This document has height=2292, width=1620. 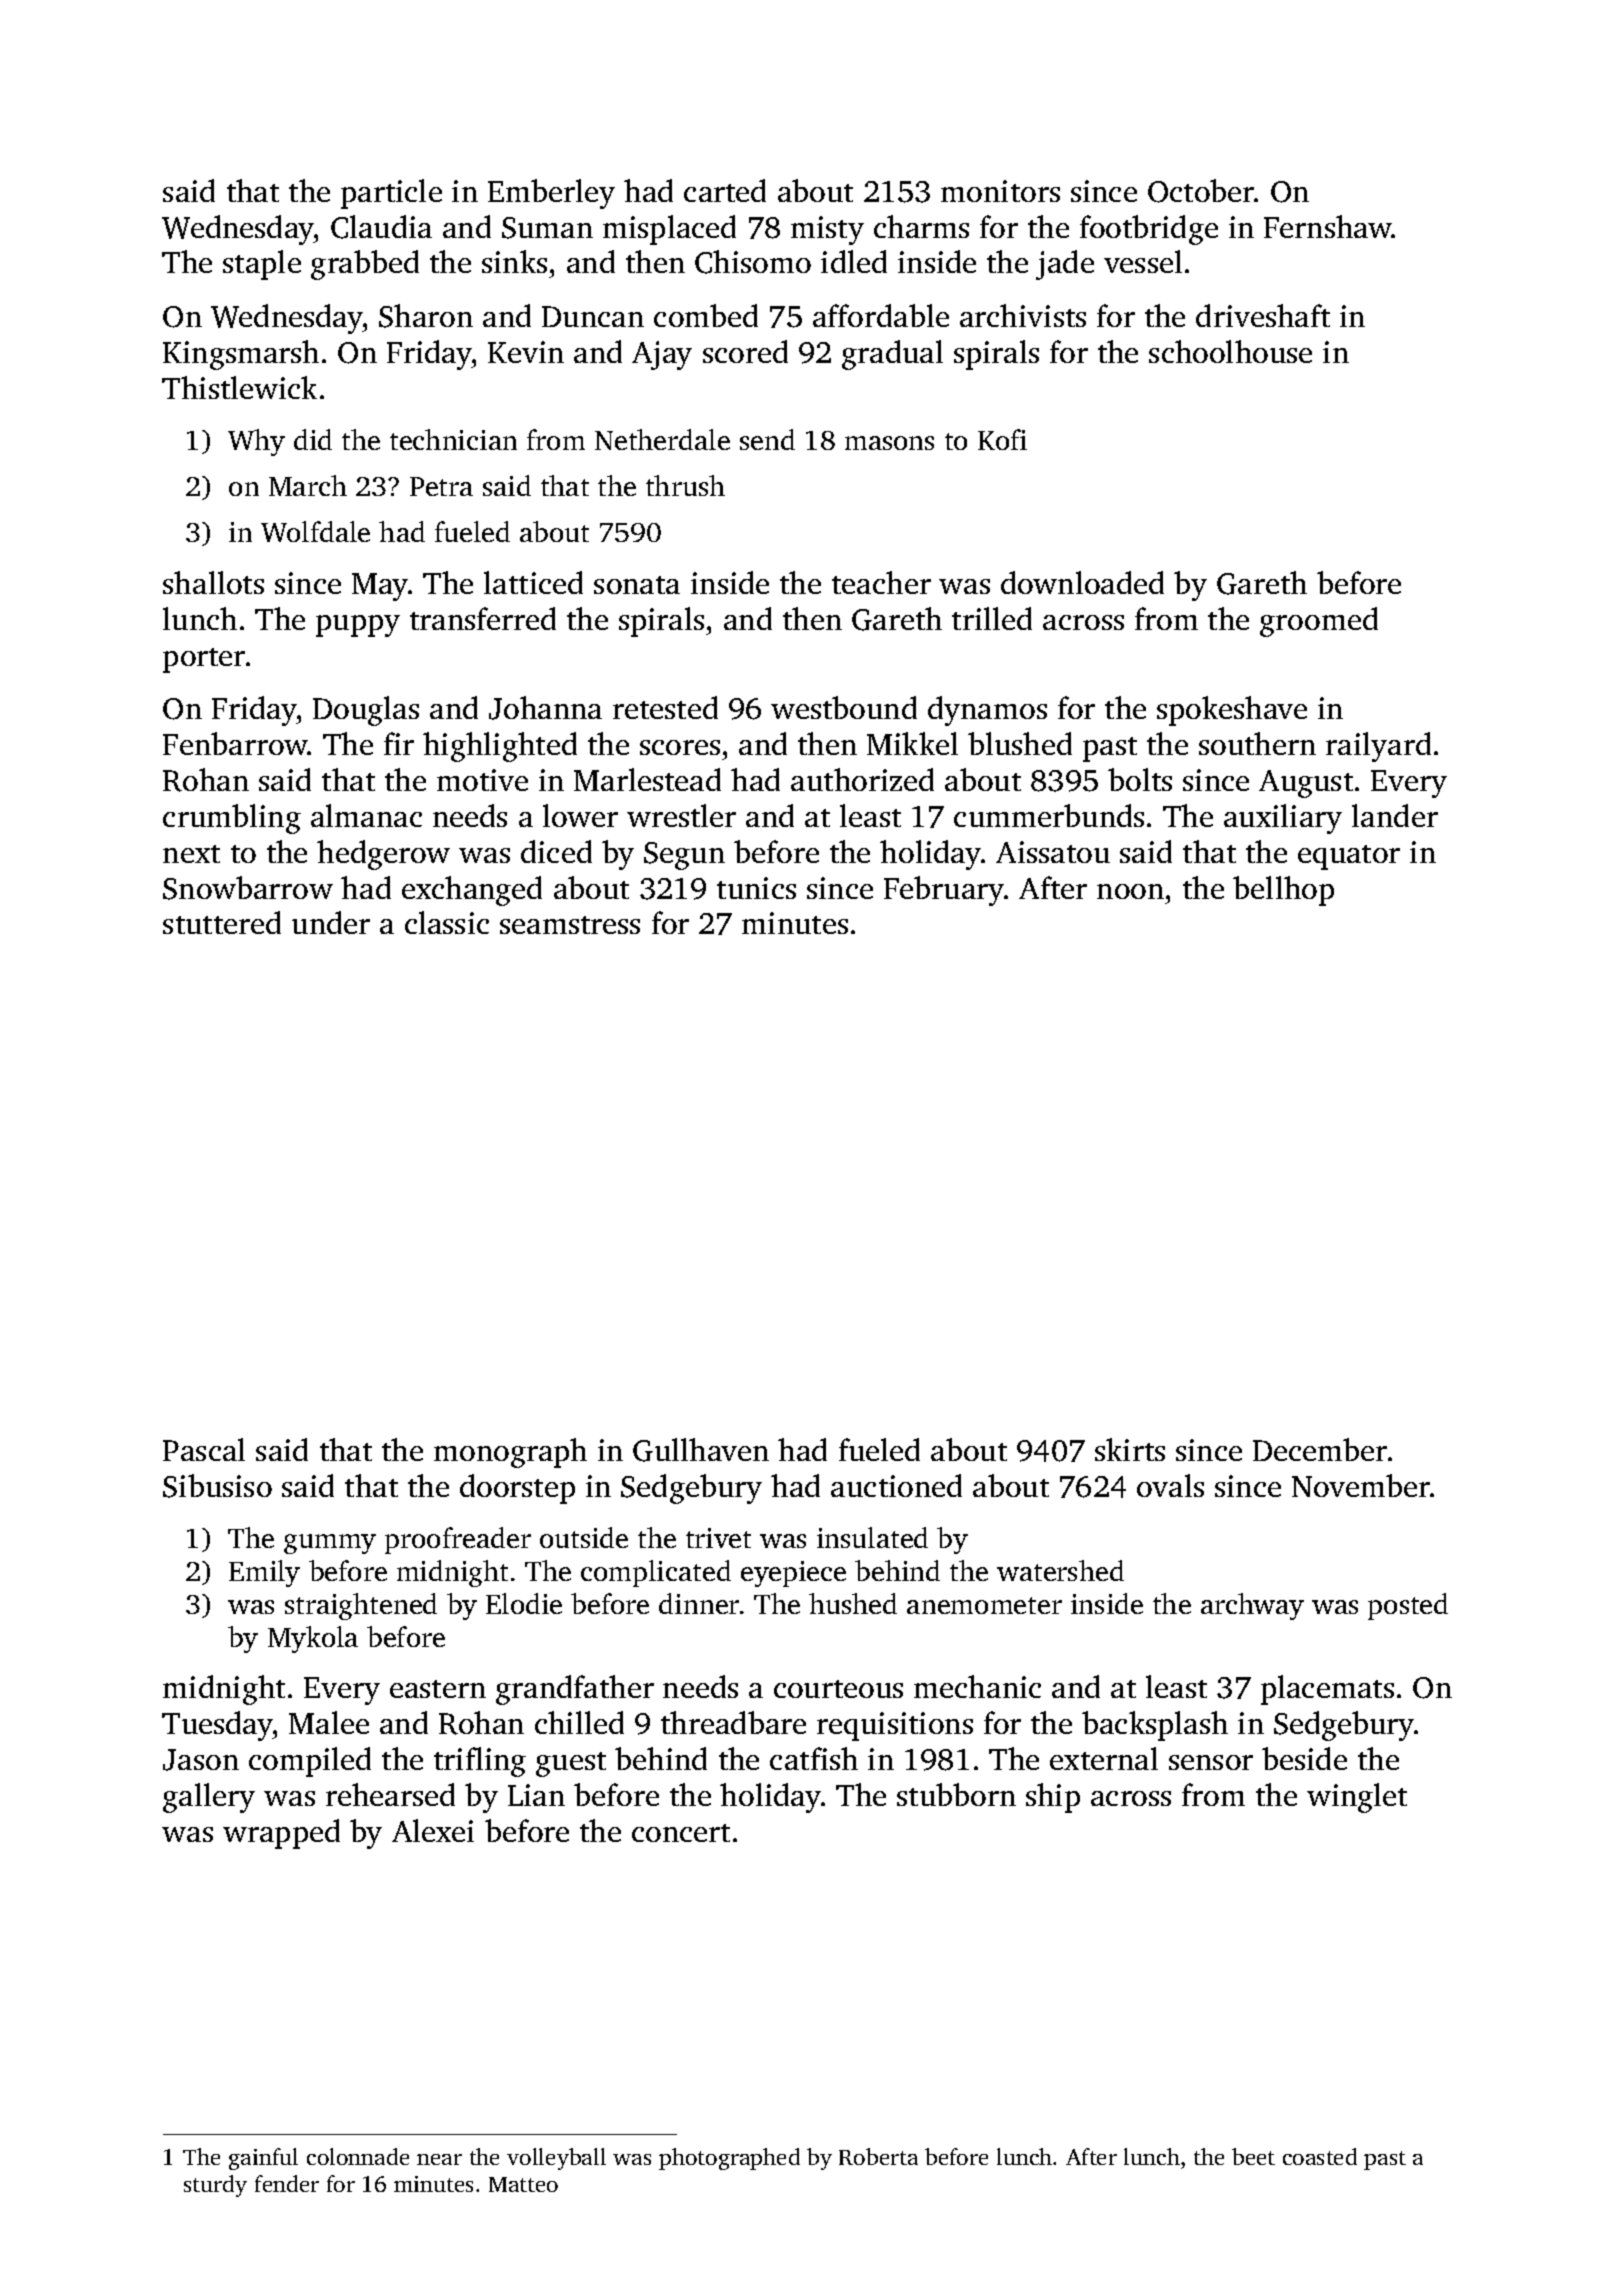 What do you see at coordinates (510, 1453) in the document?
I see `monograph` at bounding box center [510, 1453].
